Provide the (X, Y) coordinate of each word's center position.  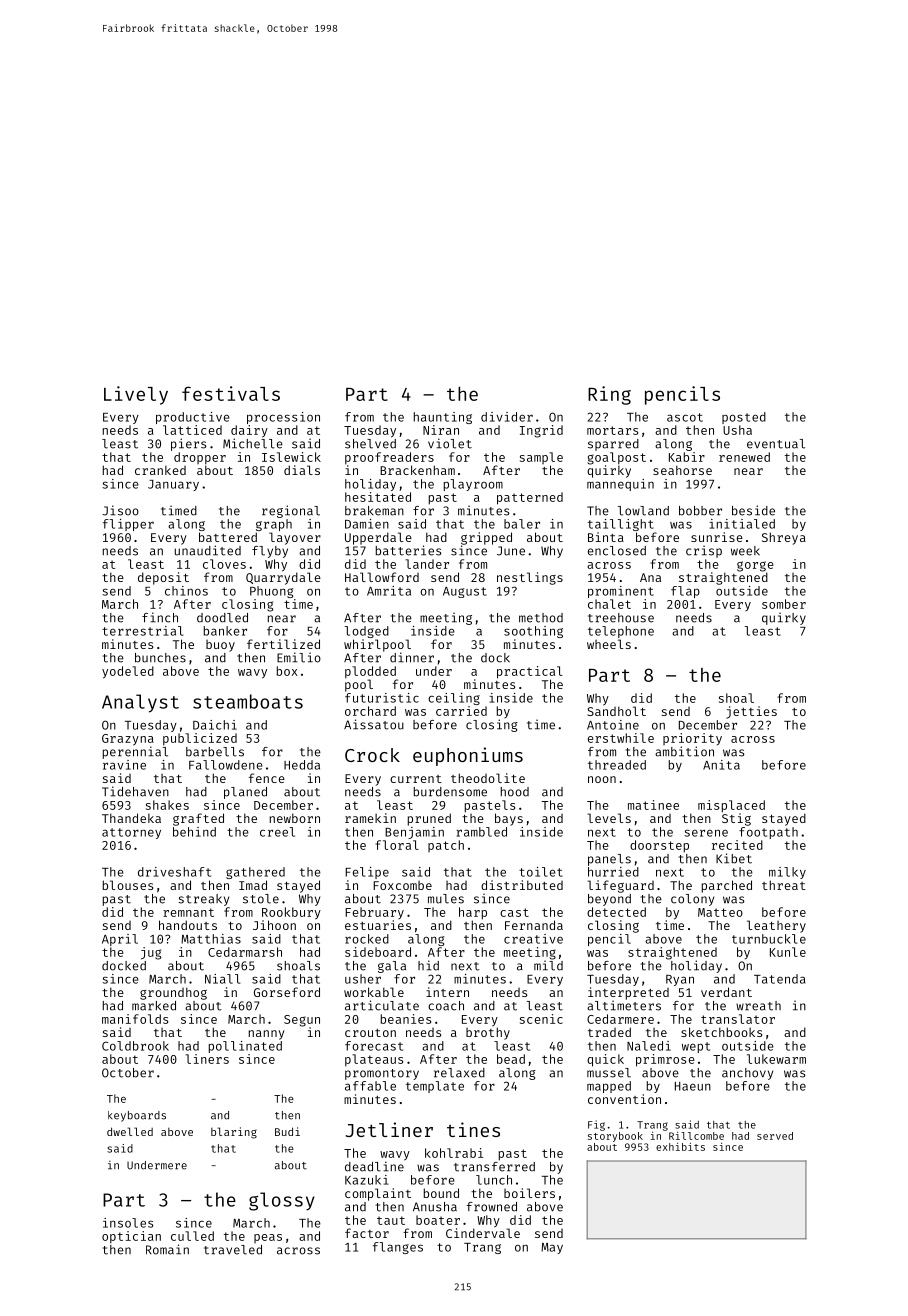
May (552, 1248)
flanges (398, 1248)
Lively (136, 395)
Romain (167, 1249)
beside (753, 510)
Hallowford (382, 577)
